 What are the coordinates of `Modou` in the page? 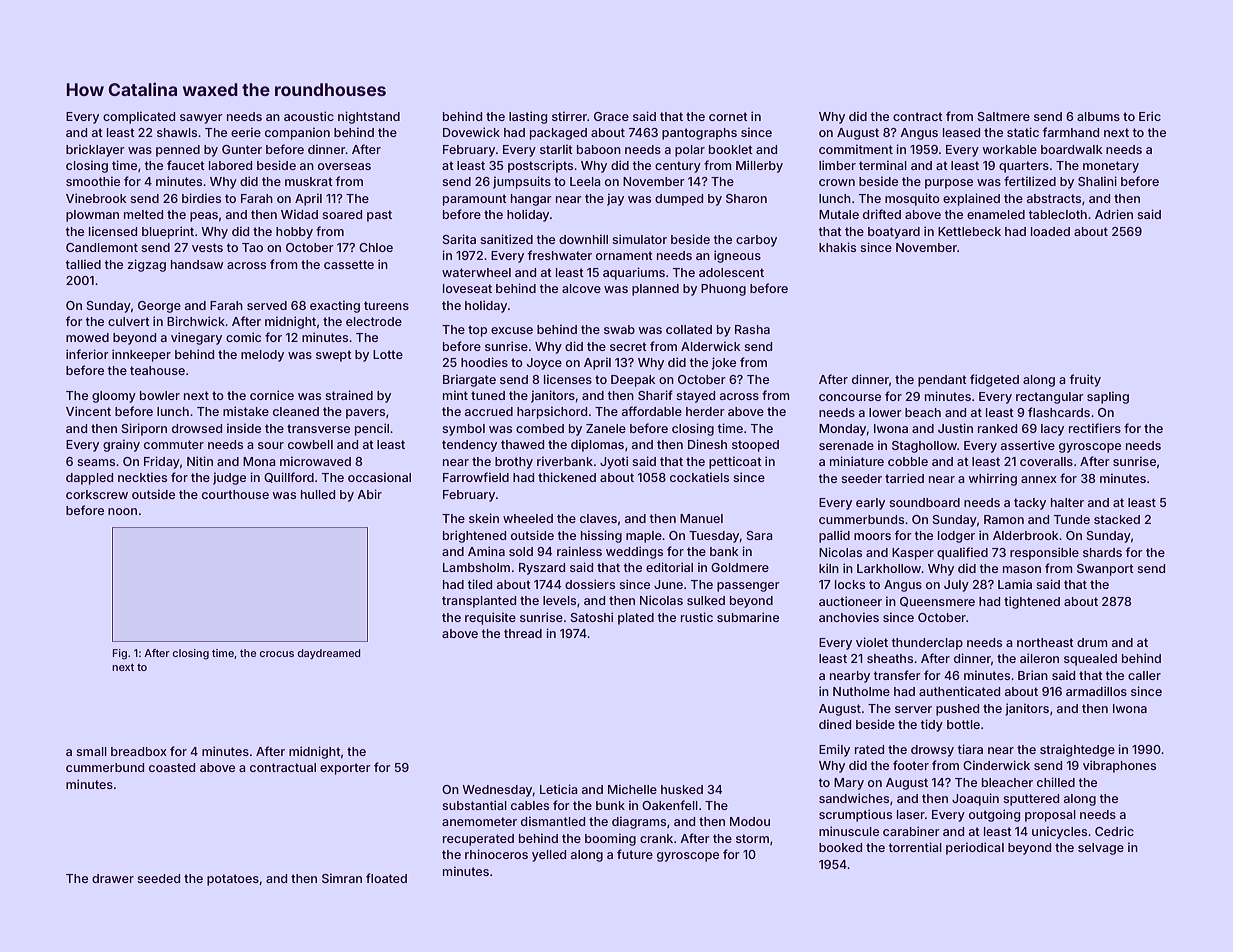 It's located at (750, 821).
